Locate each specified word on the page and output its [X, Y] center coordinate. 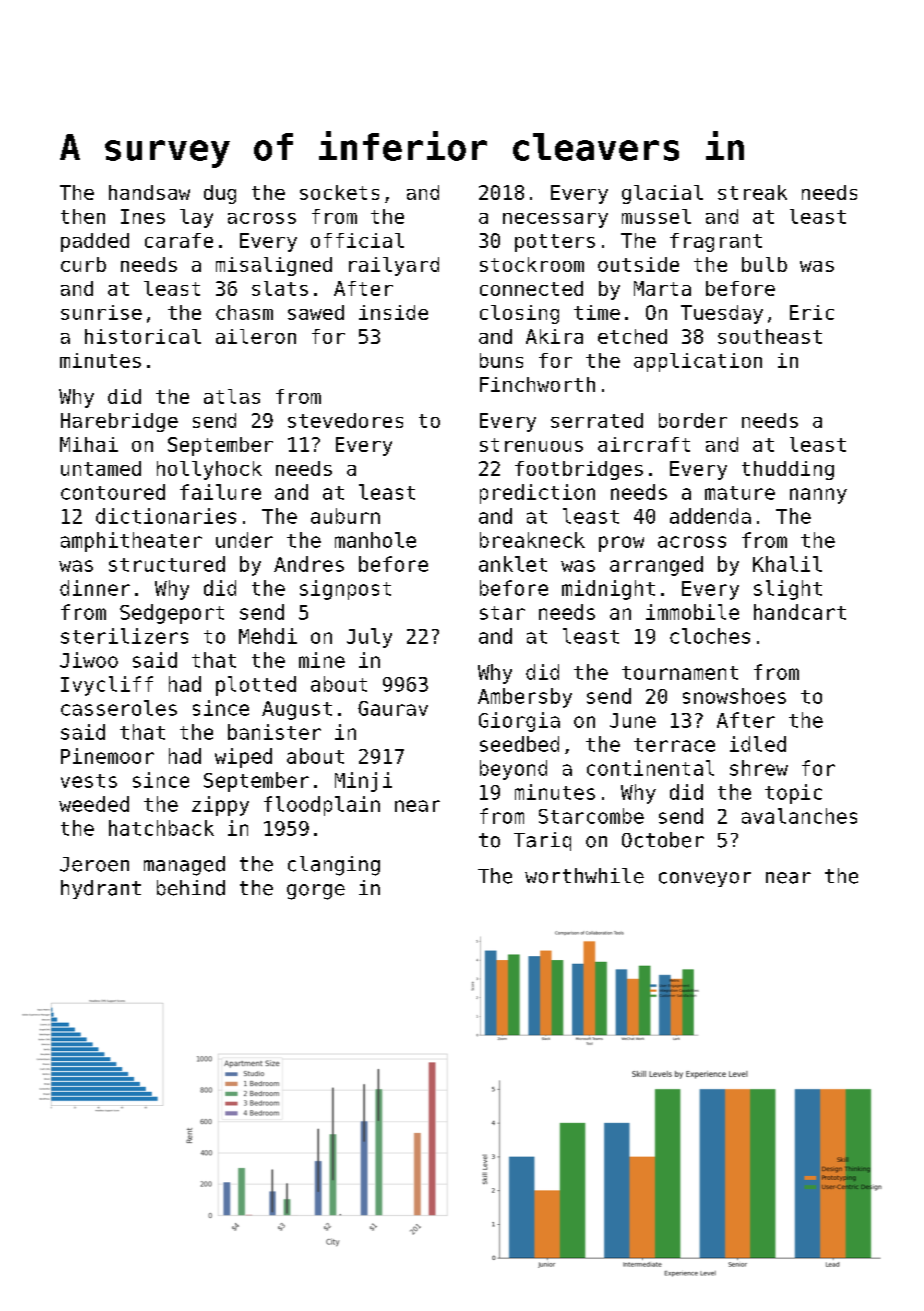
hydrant [101, 889]
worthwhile [584, 876]
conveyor [705, 879]
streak [752, 192]
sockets [339, 192]
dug [220, 194]
